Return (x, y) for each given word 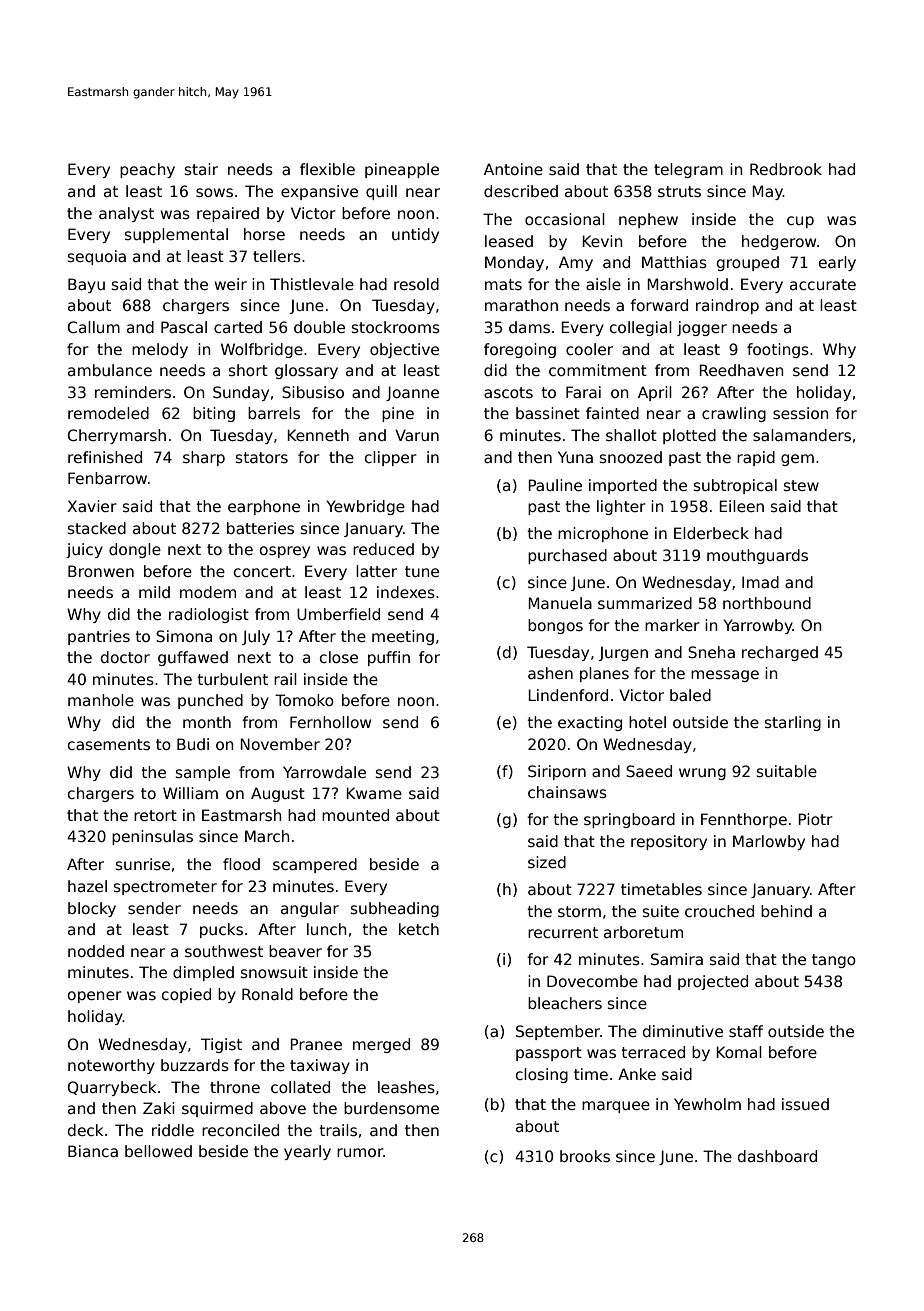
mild (154, 592)
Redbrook (786, 169)
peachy (147, 170)
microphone (603, 534)
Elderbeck (711, 533)
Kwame (374, 793)
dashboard (777, 1156)
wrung (702, 774)
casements (109, 744)
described (521, 191)
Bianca (93, 1151)
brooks (585, 1156)
